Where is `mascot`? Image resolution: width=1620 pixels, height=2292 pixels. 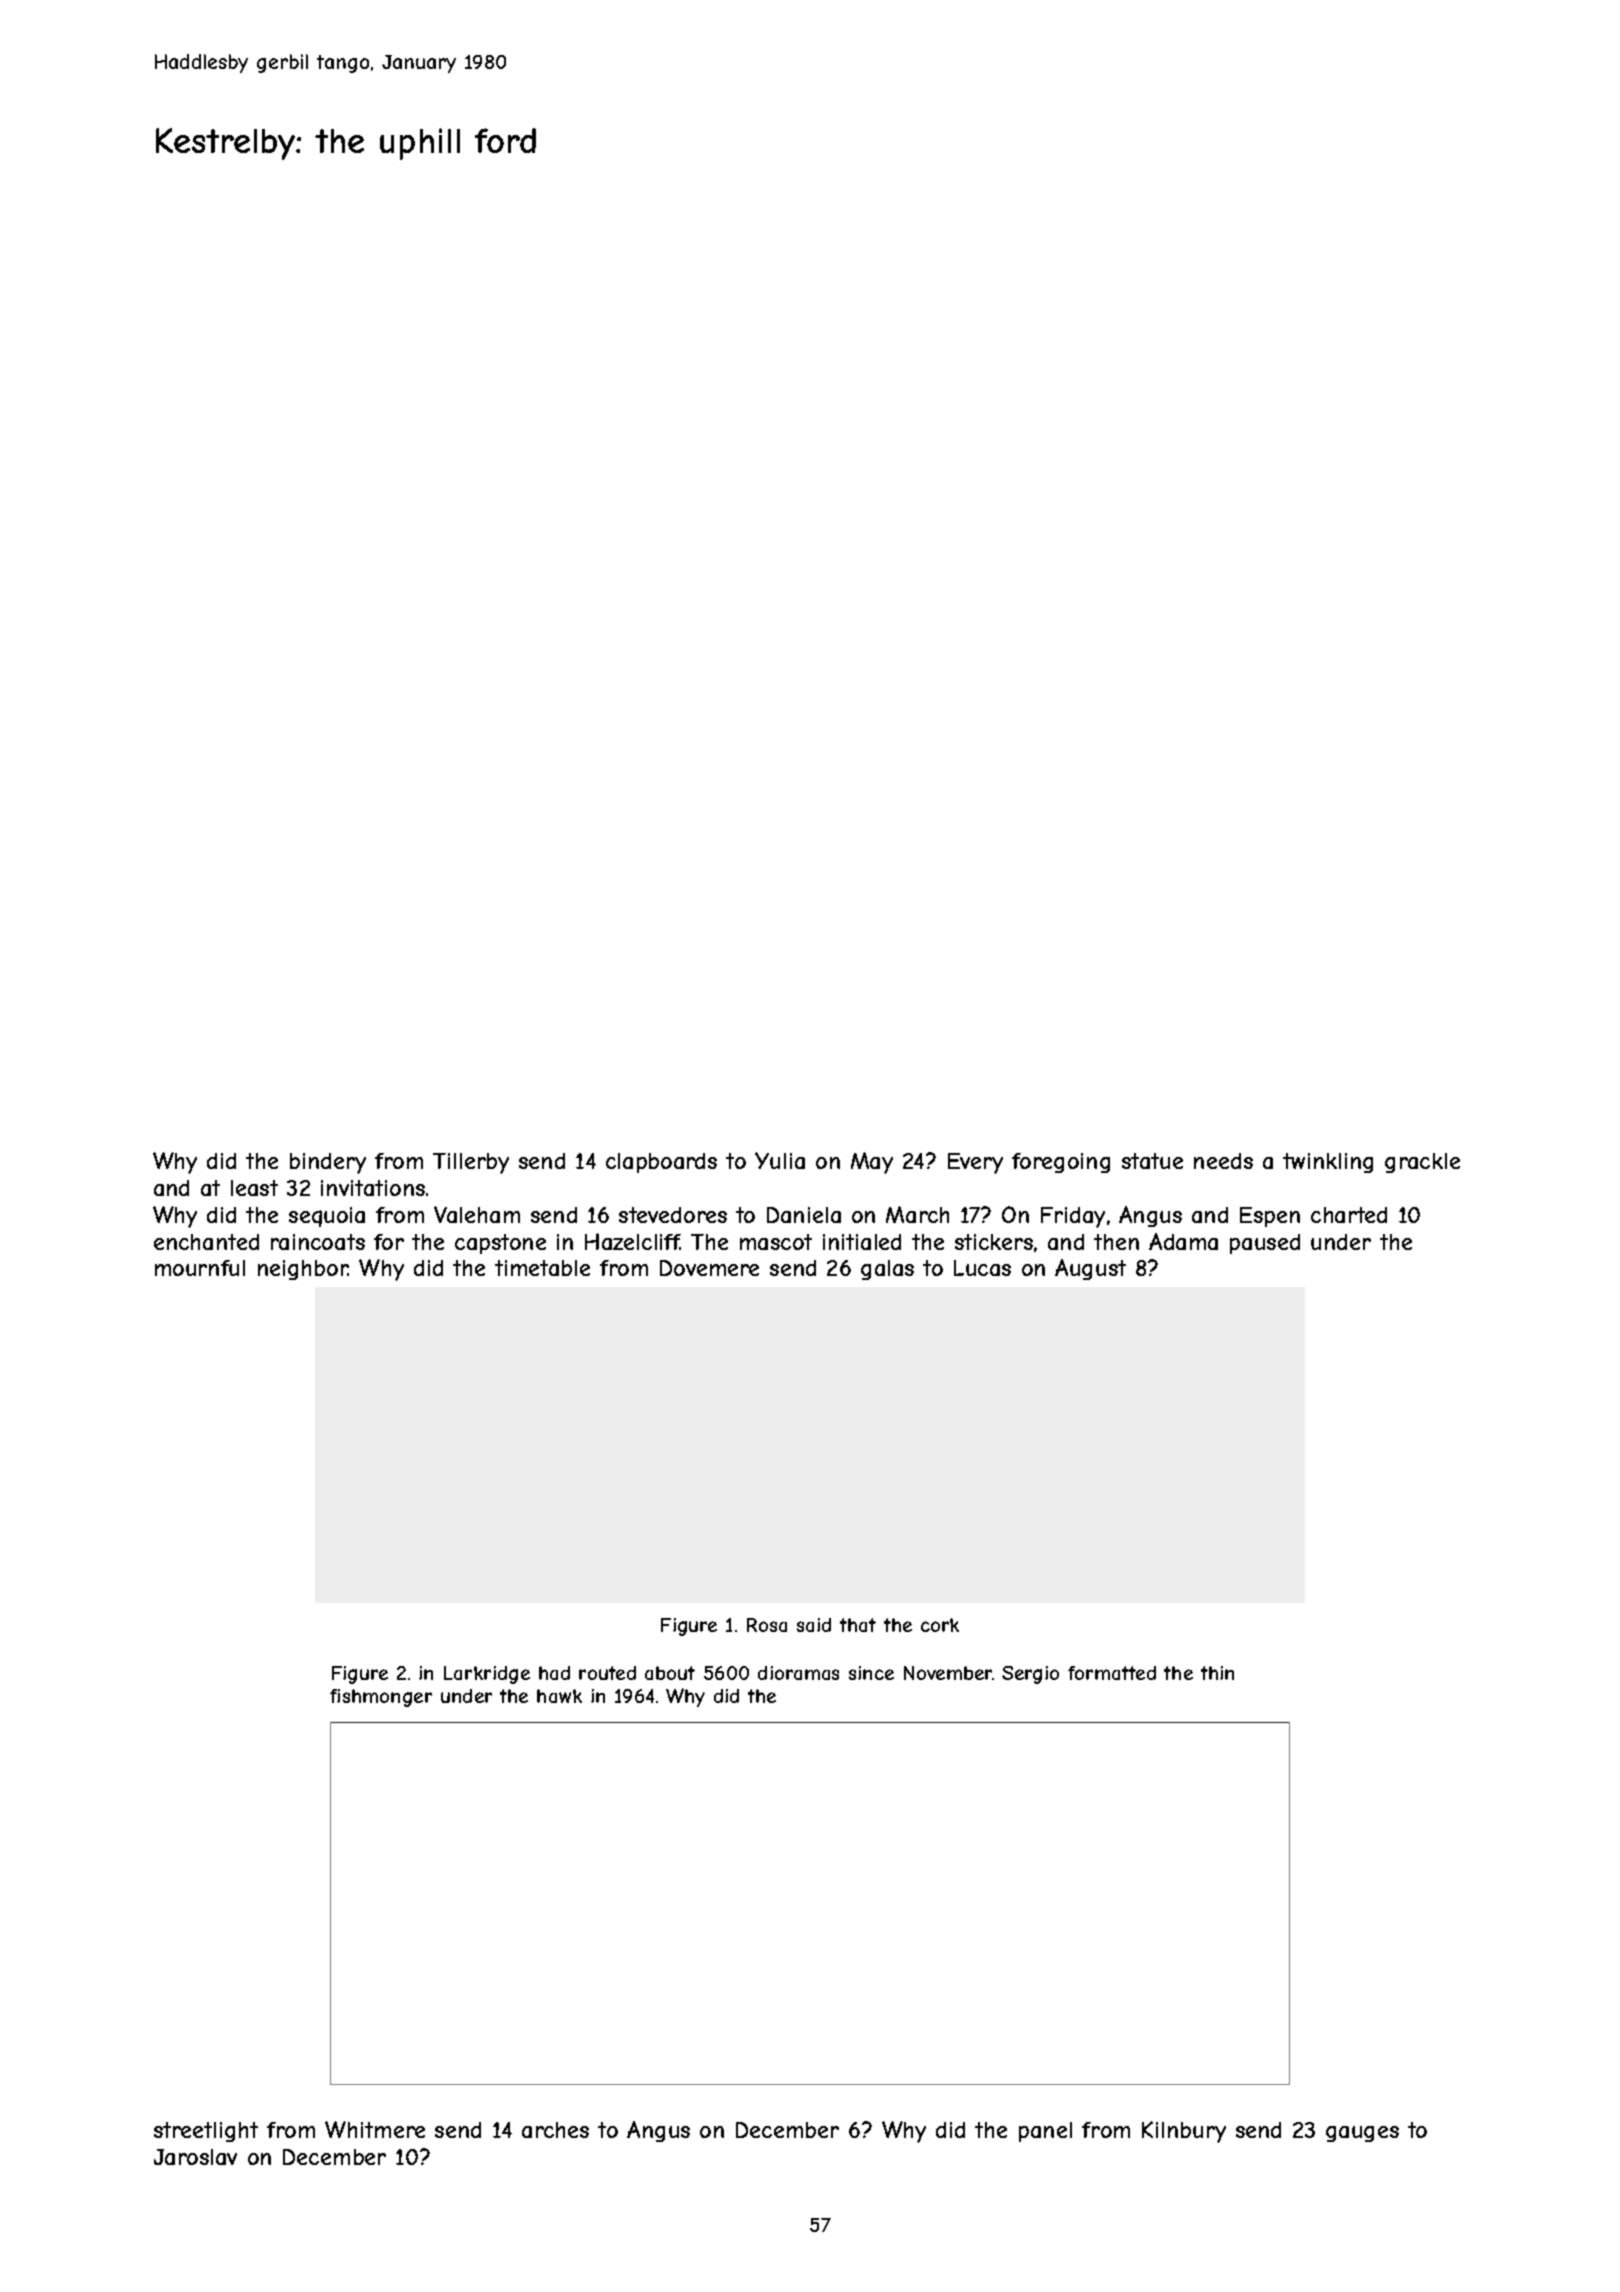
mascot is located at coordinates (776, 1242).
